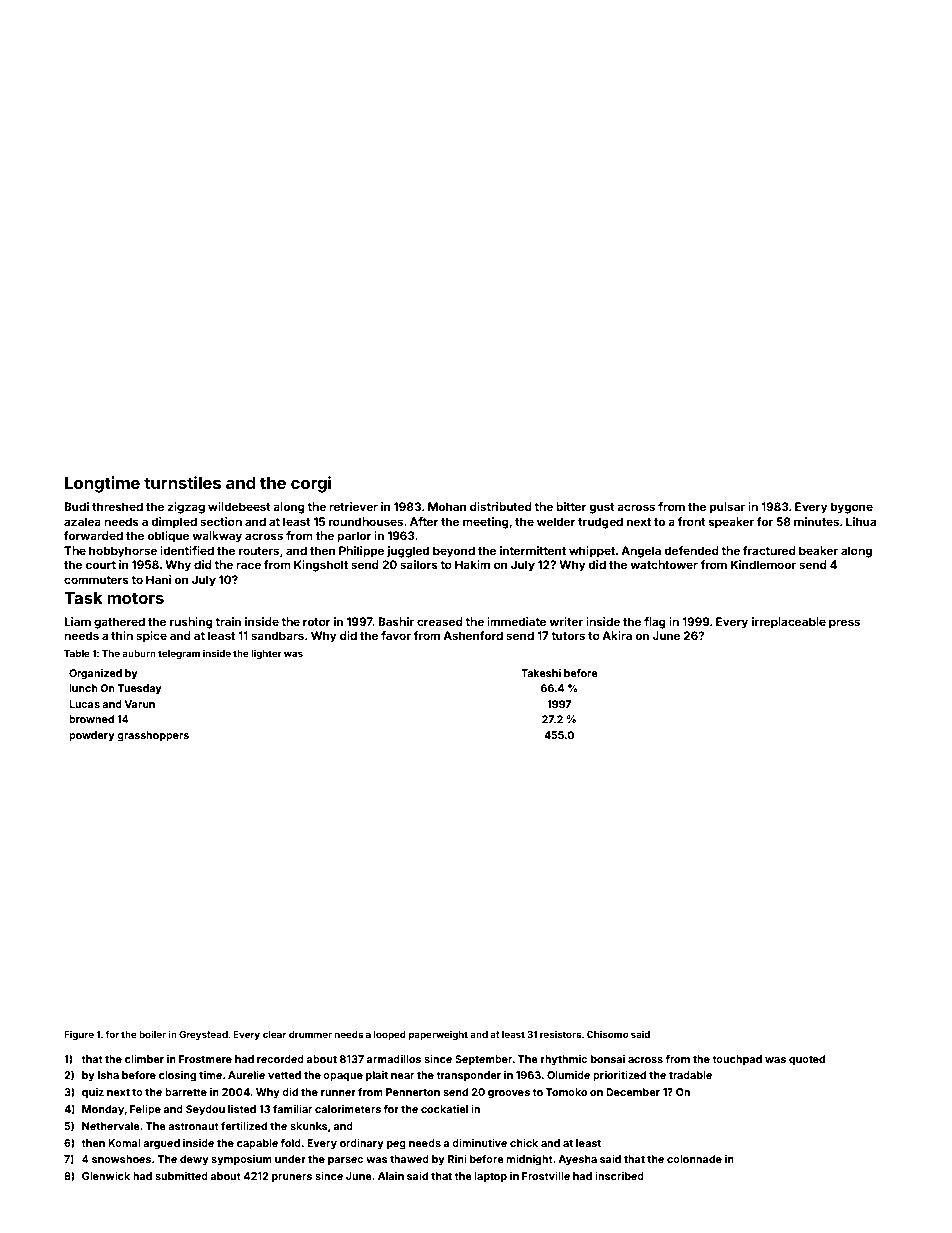 The height and width of the screenshot is (1233, 952). I want to click on irreplaceable, so click(789, 623).
